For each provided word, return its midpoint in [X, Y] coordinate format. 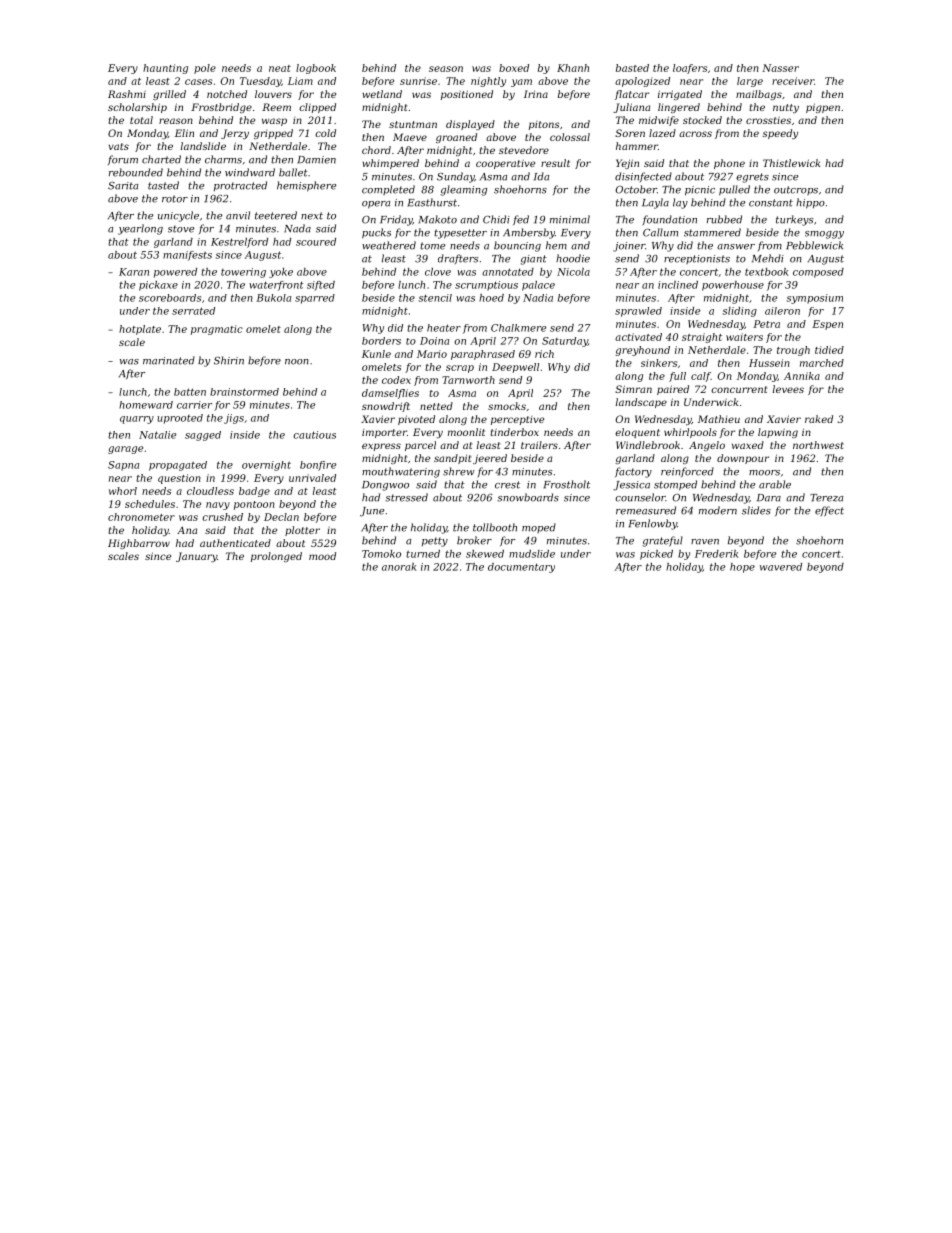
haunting [165, 69]
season [446, 69]
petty [435, 542]
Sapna [123, 466]
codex [396, 380]
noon [297, 362]
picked [656, 555]
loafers [690, 69]
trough [793, 351]
